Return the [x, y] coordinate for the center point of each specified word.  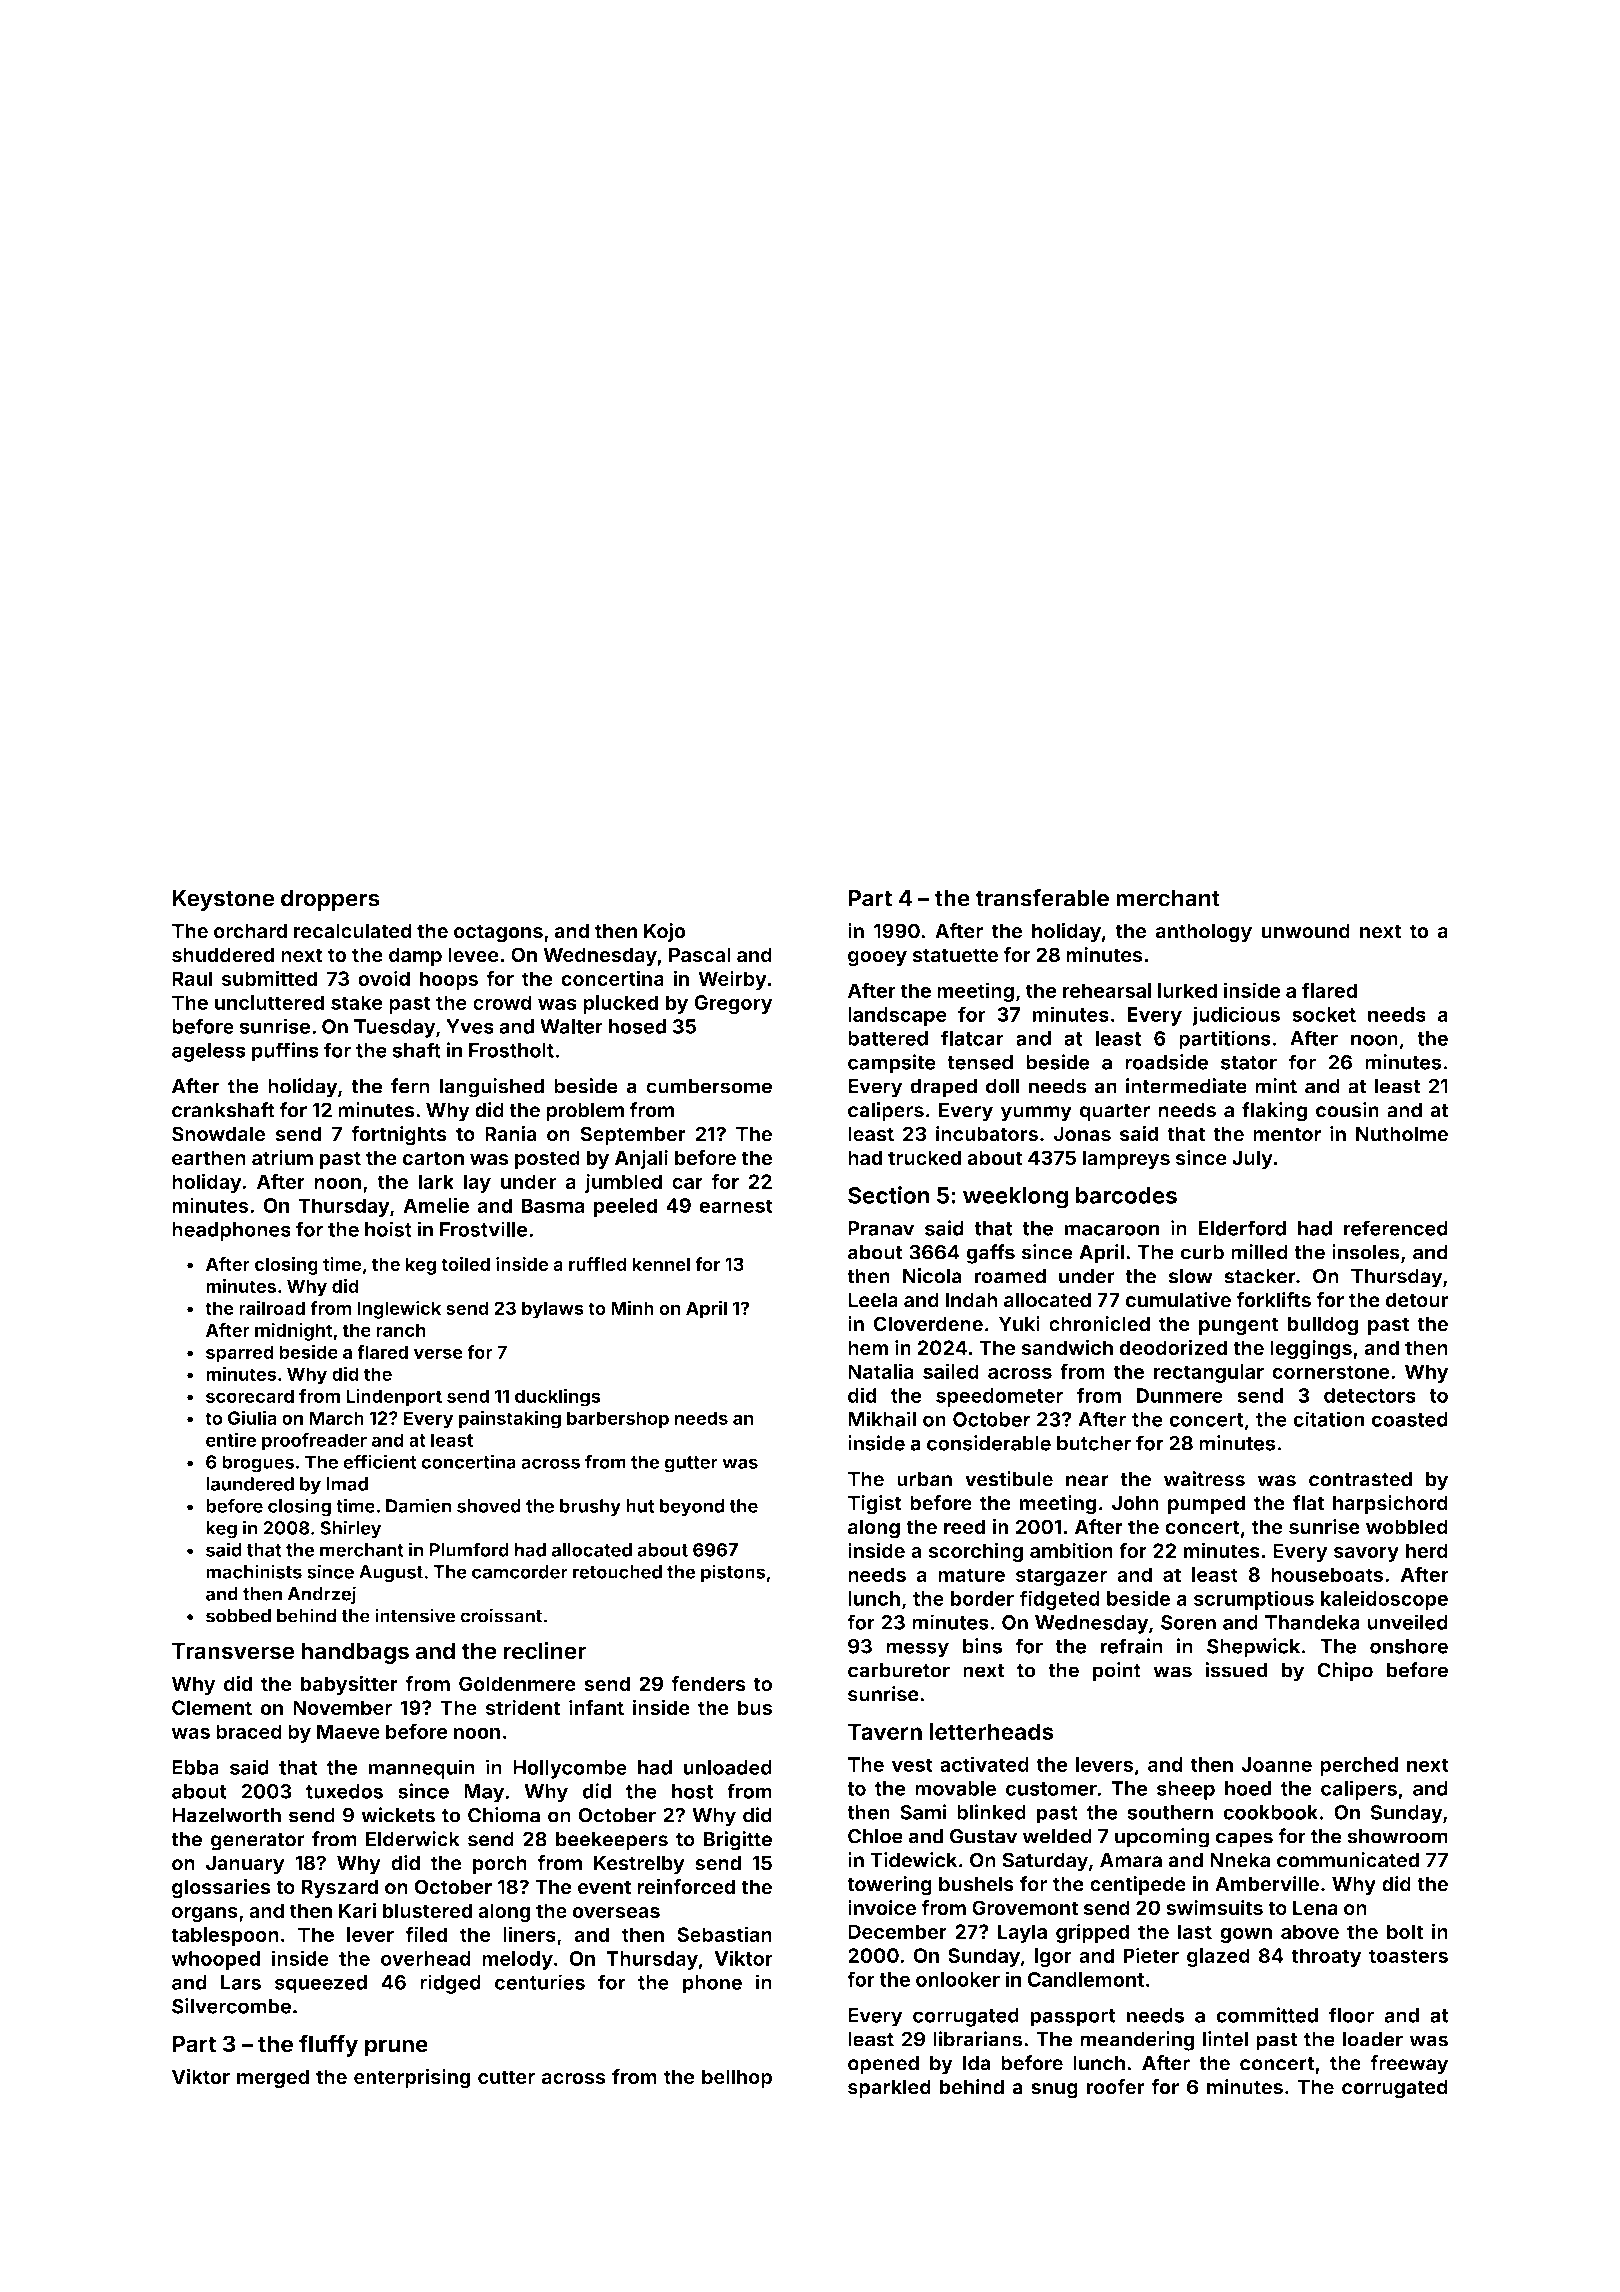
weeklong [1015, 1198]
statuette [955, 955]
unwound [1305, 931]
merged [273, 2079]
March [336, 1418]
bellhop [737, 2078]
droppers [330, 900]
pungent [1239, 1326]
